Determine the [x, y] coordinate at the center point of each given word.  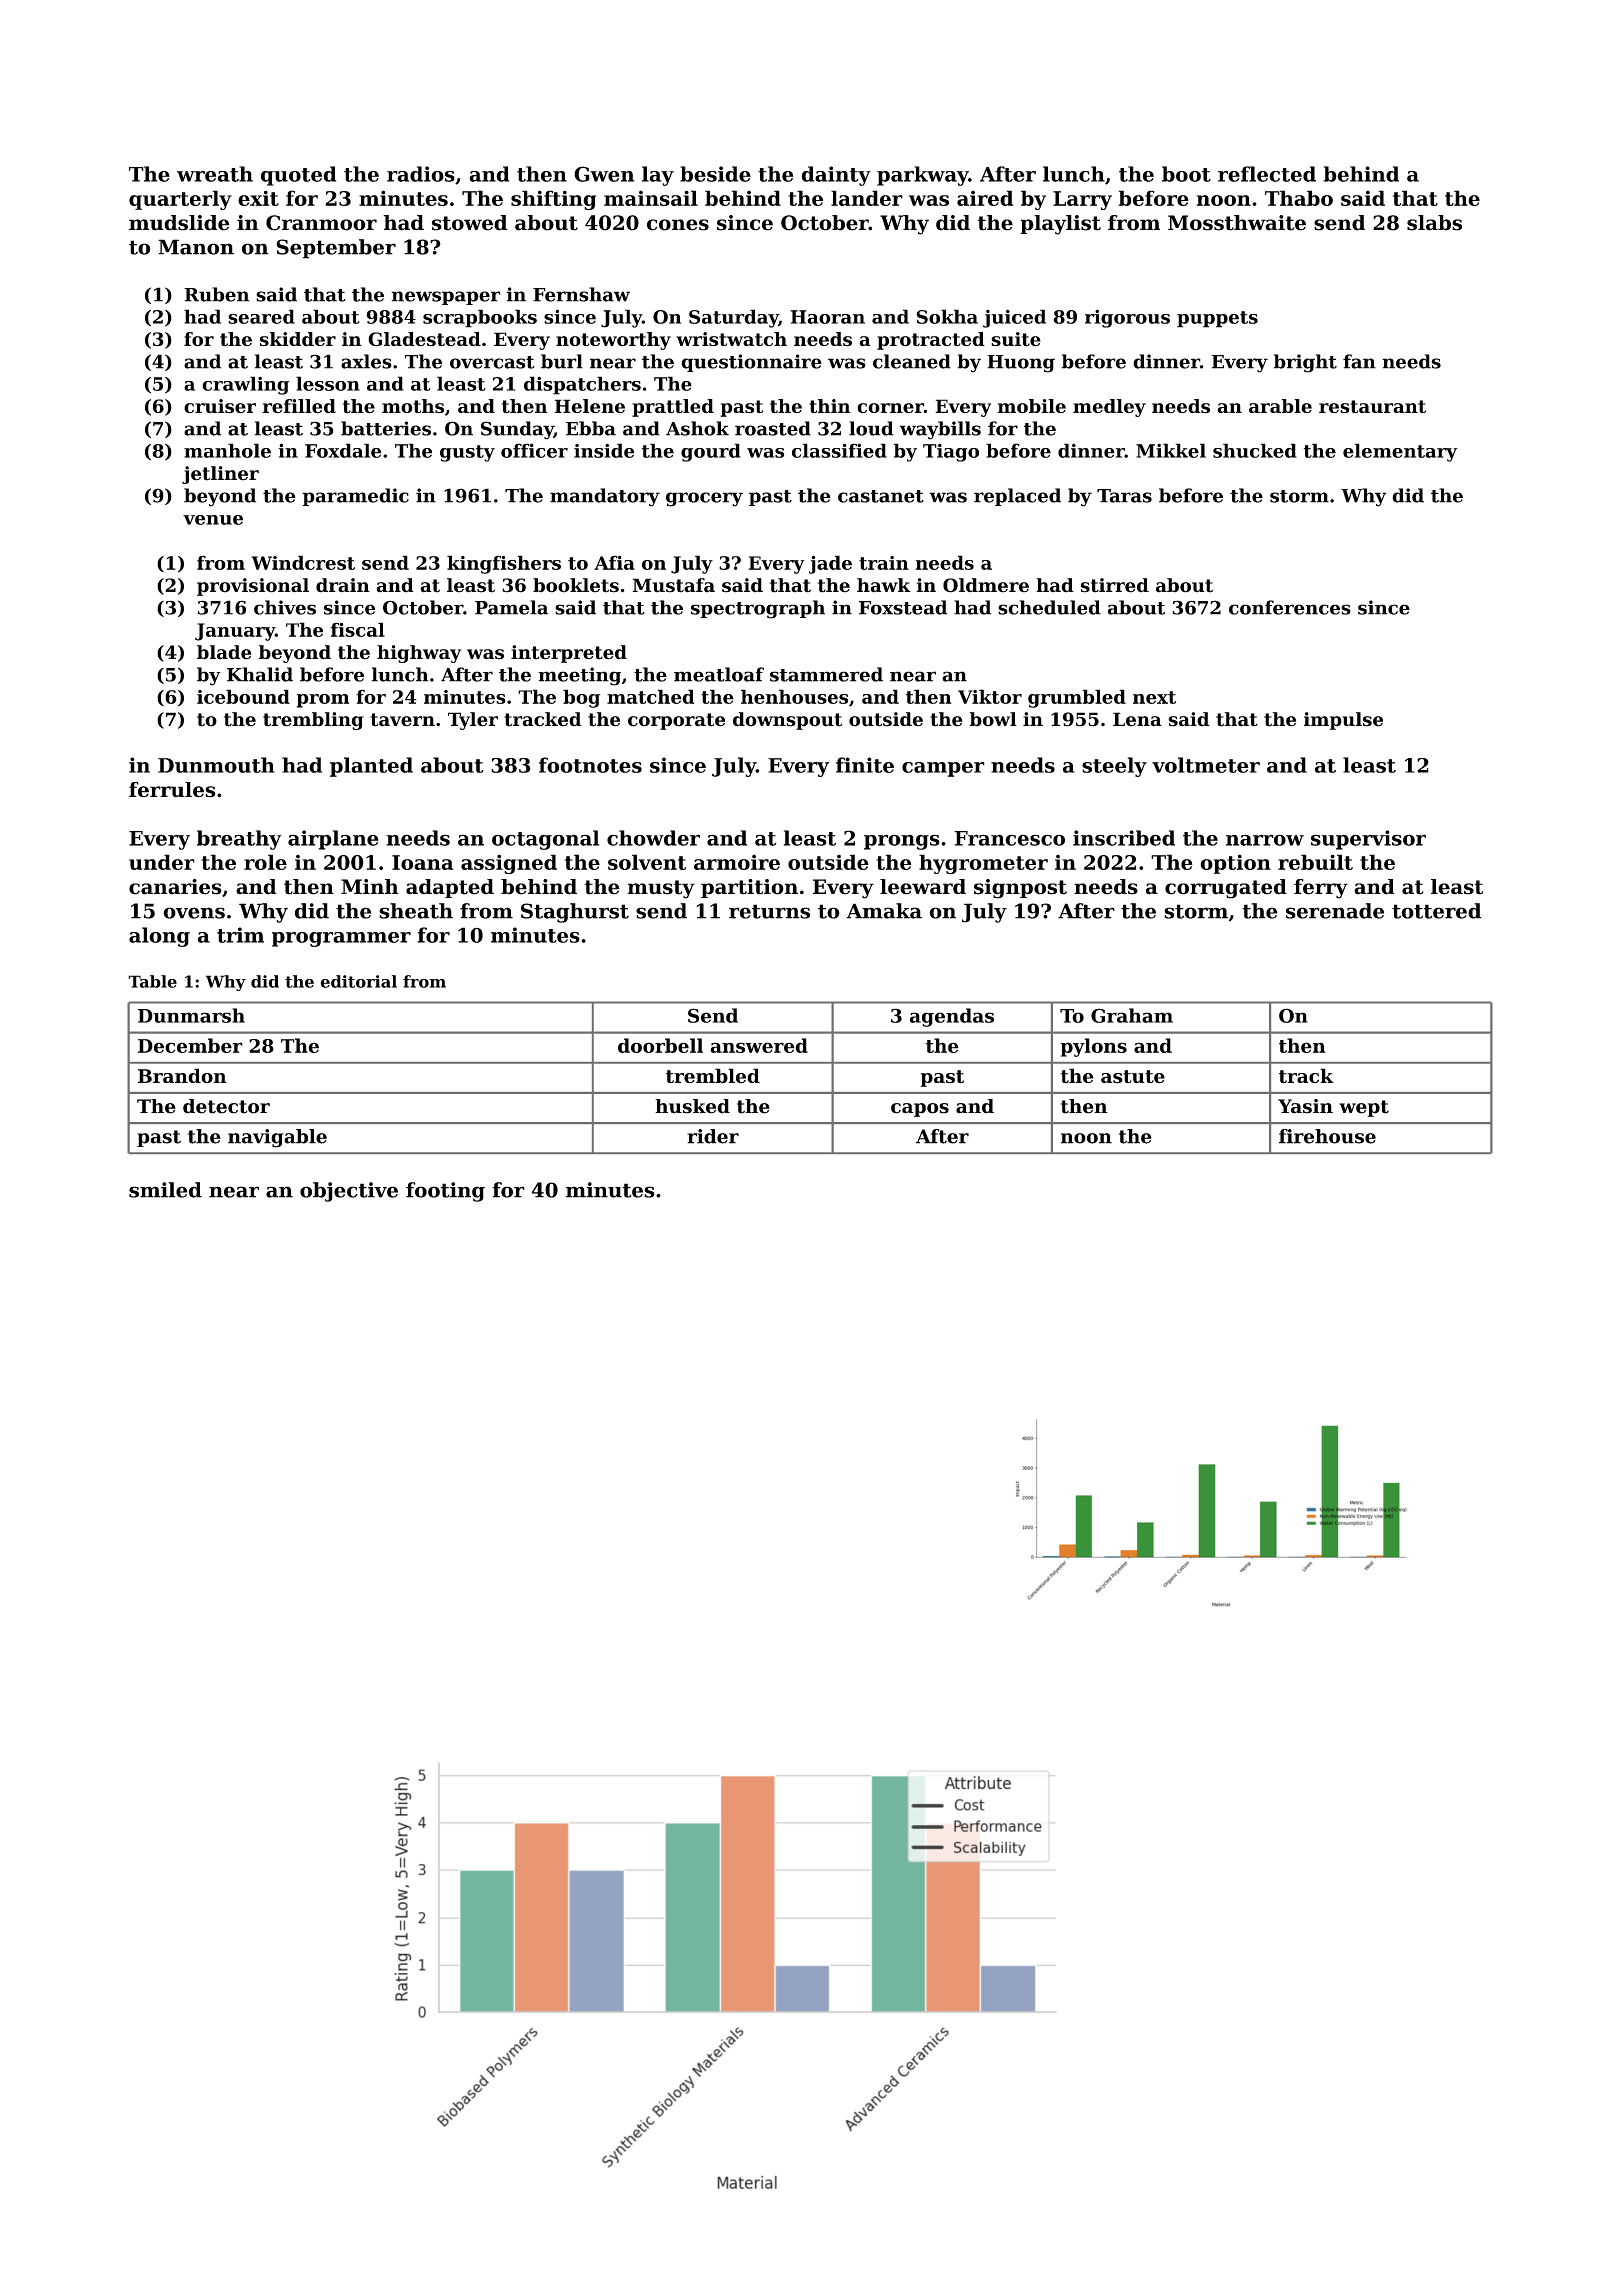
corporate [676, 721]
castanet [881, 496]
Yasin [1305, 1106]
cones [678, 225]
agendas [952, 1017]
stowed [470, 223]
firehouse [1327, 1136]
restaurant [1372, 406]
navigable [277, 1138]
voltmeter [1206, 765]
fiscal [358, 629]
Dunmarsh [191, 1015]
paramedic [355, 497]
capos [920, 1110]
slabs [1434, 223]
